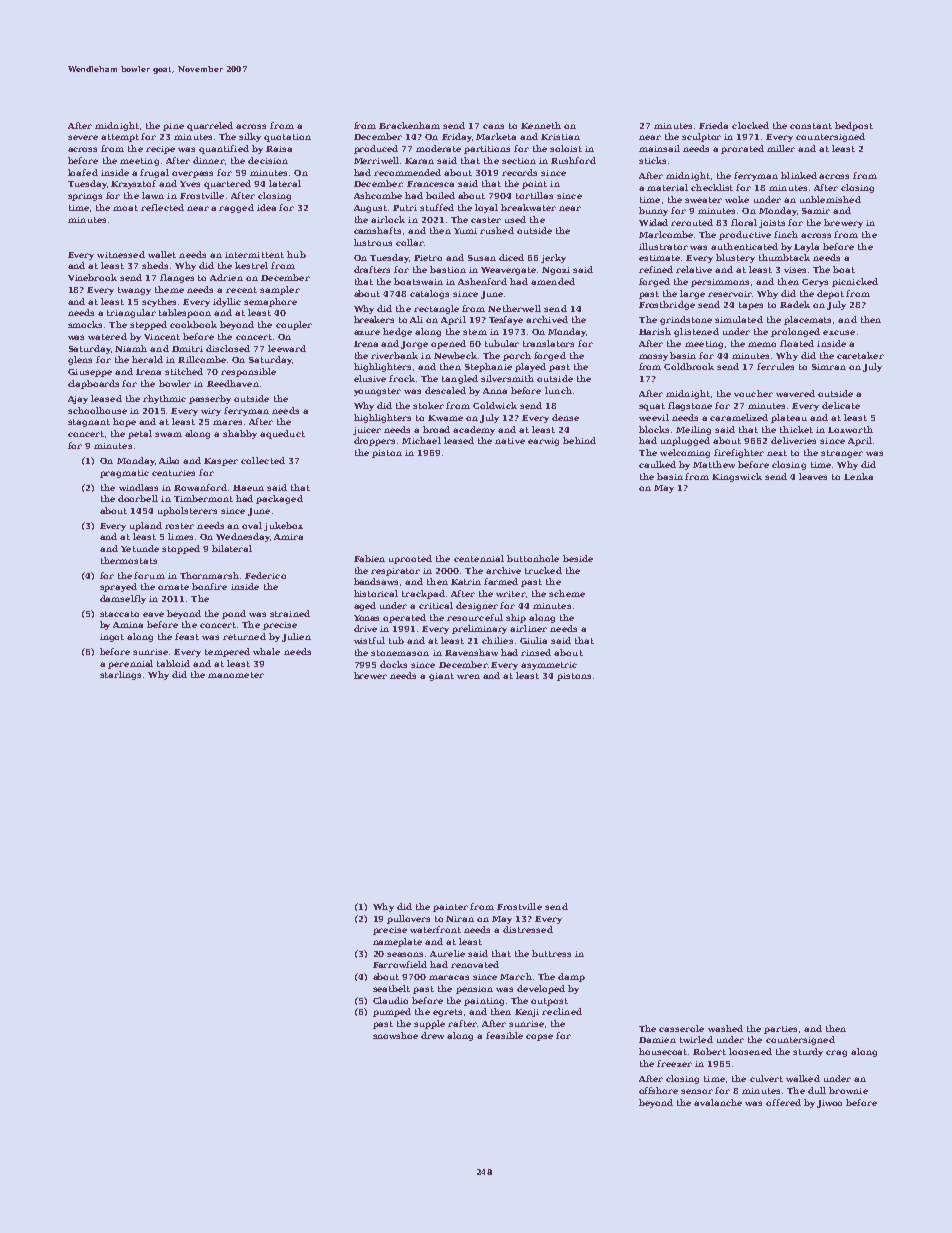 This screenshot has width=952, height=1233. What do you see at coordinates (479, 558) in the screenshot?
I see `centennial` at bounding box center [479, 558].
